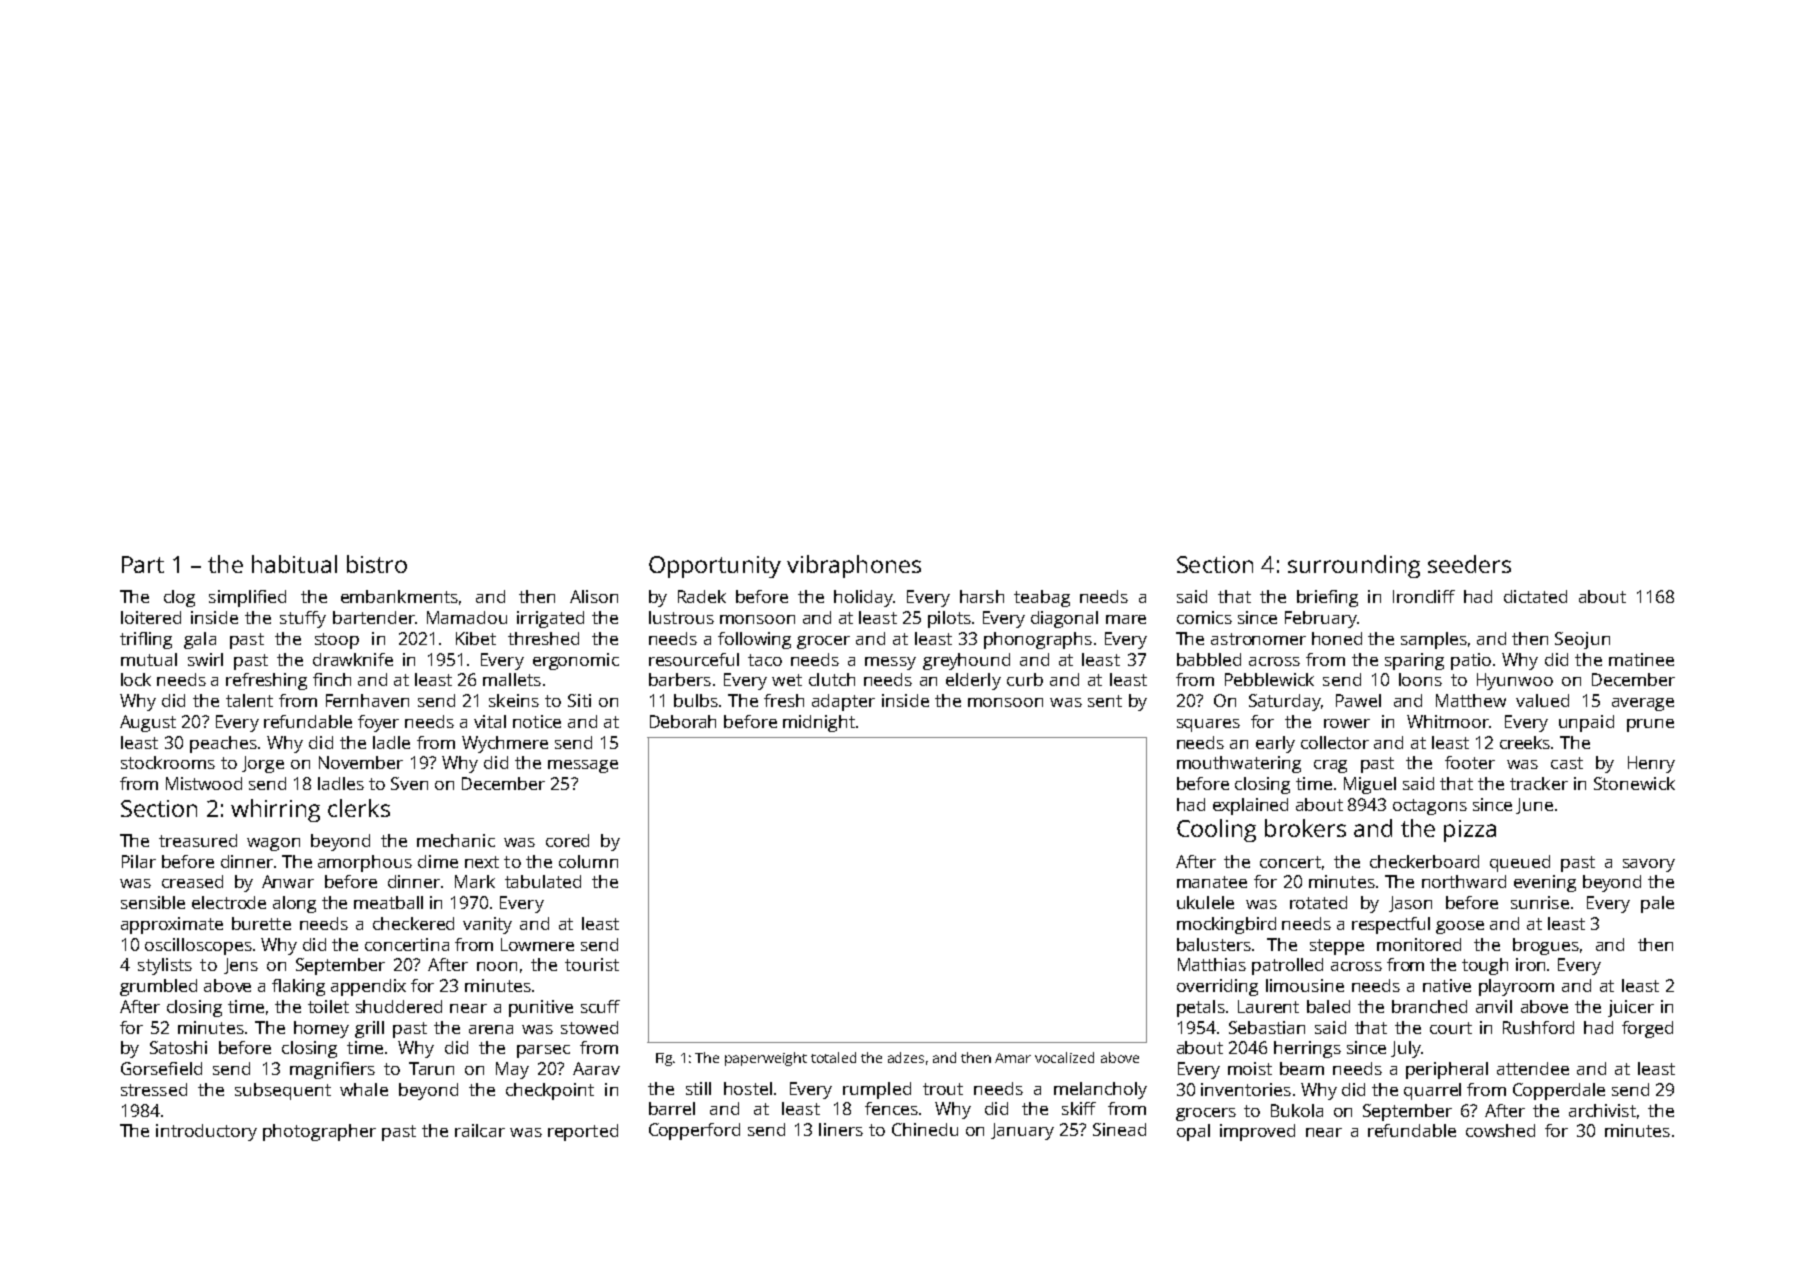  I want to click on cowshed, so click(1500, 1130).
